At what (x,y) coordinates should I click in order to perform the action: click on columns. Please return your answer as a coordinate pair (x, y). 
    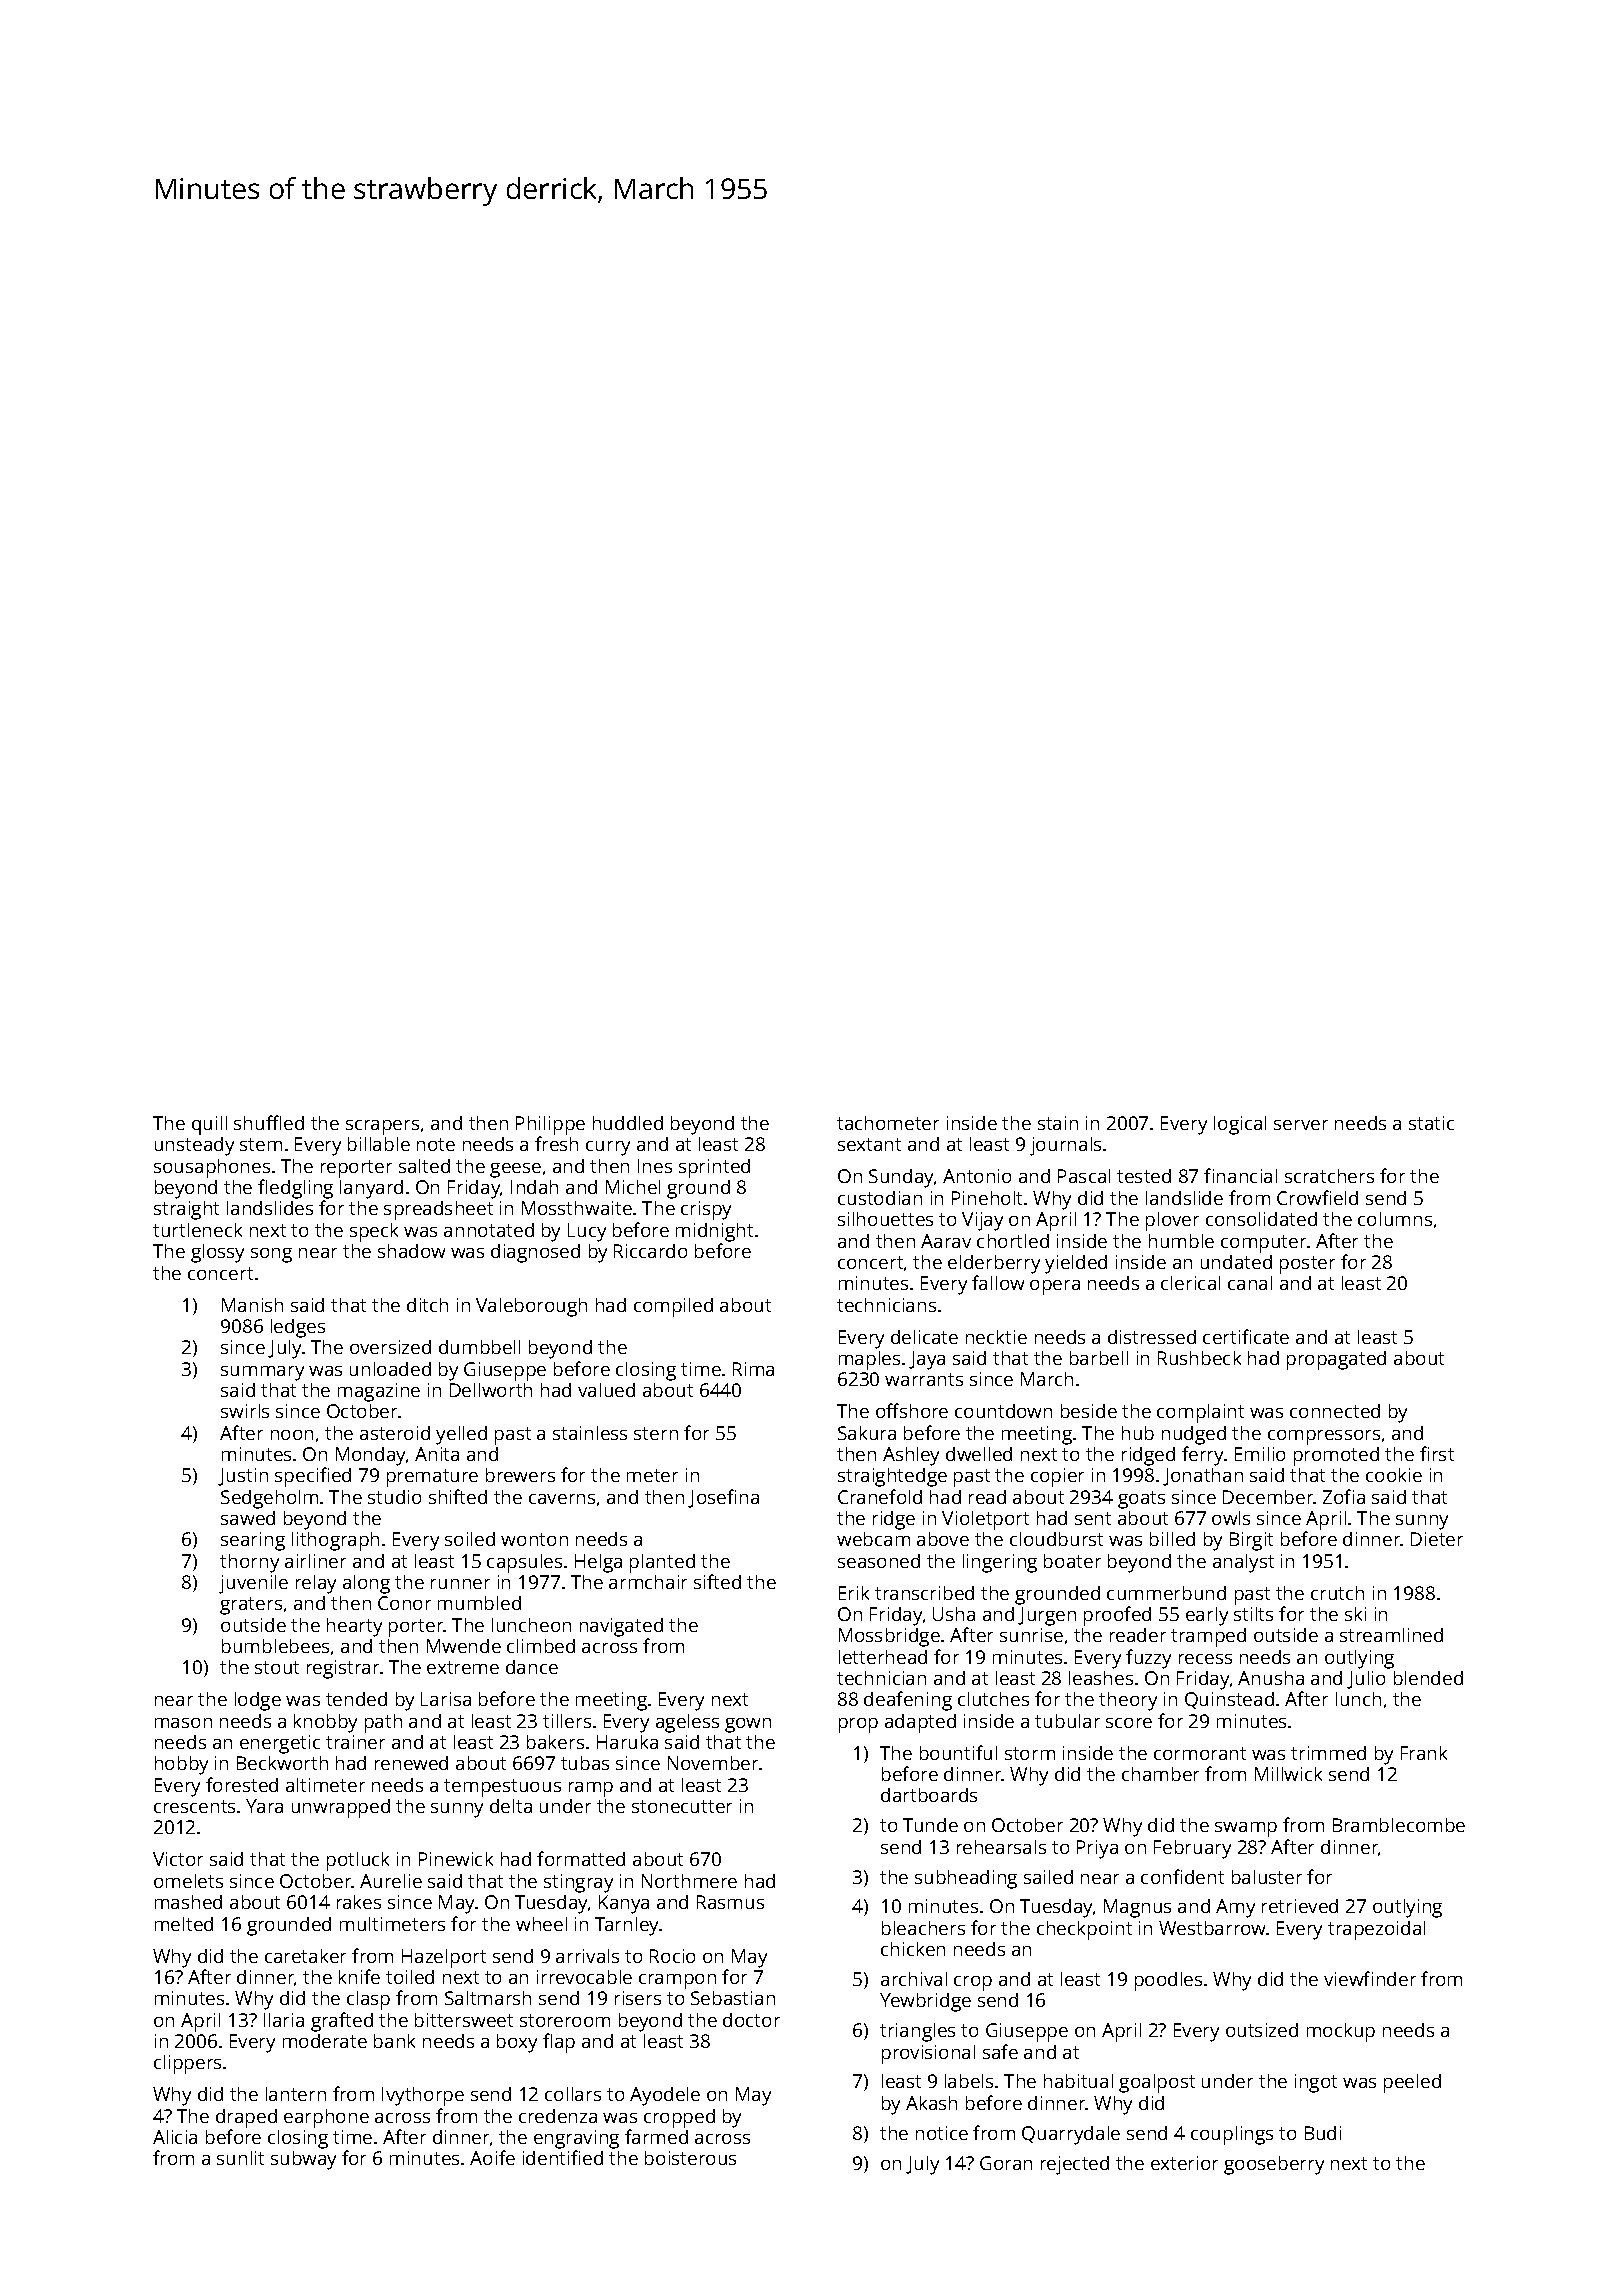
    Looking at the image, I should click on (1395, 1219).
